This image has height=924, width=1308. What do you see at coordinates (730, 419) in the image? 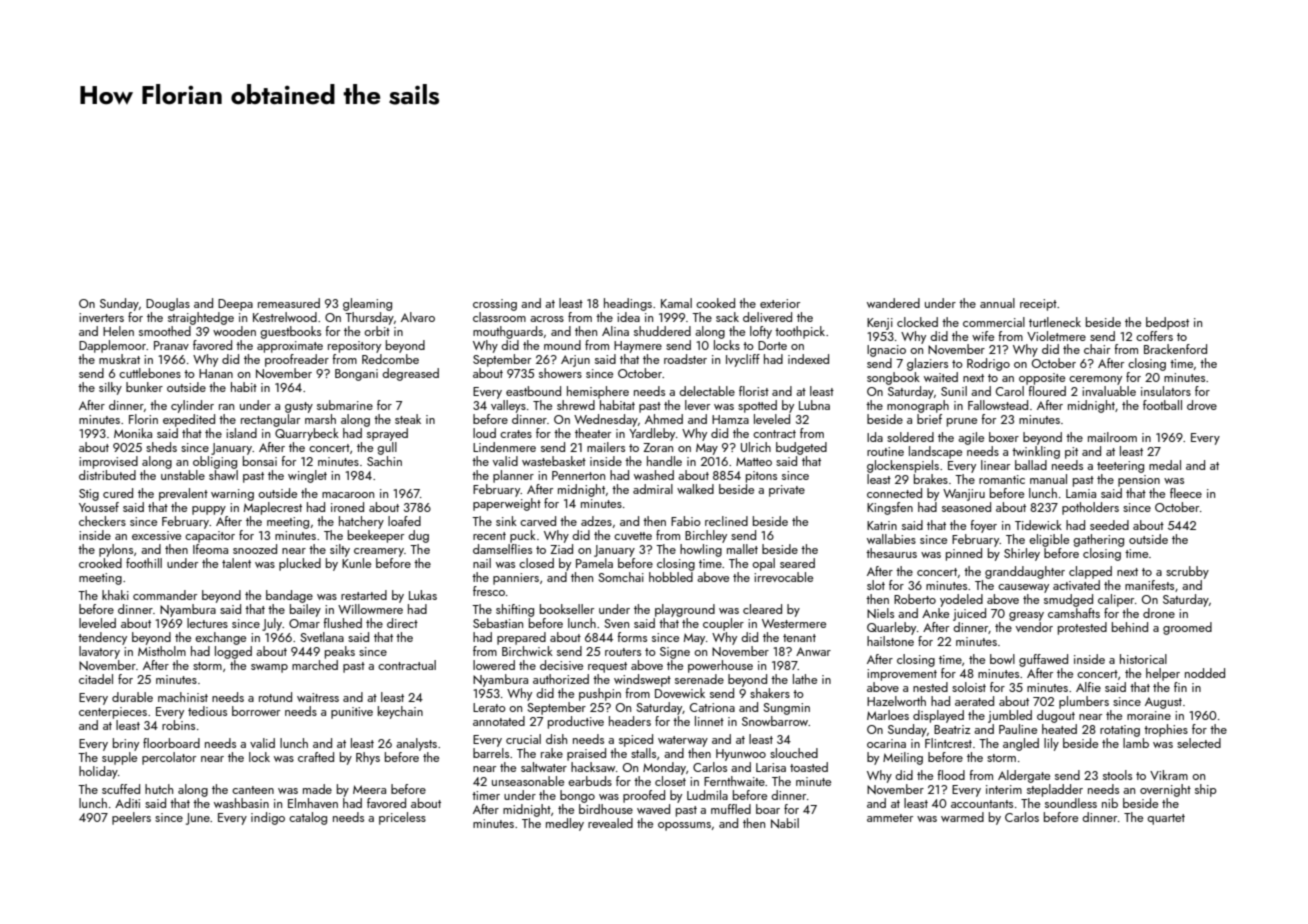
I see `Hamza` at bounding box center [730, 419].
